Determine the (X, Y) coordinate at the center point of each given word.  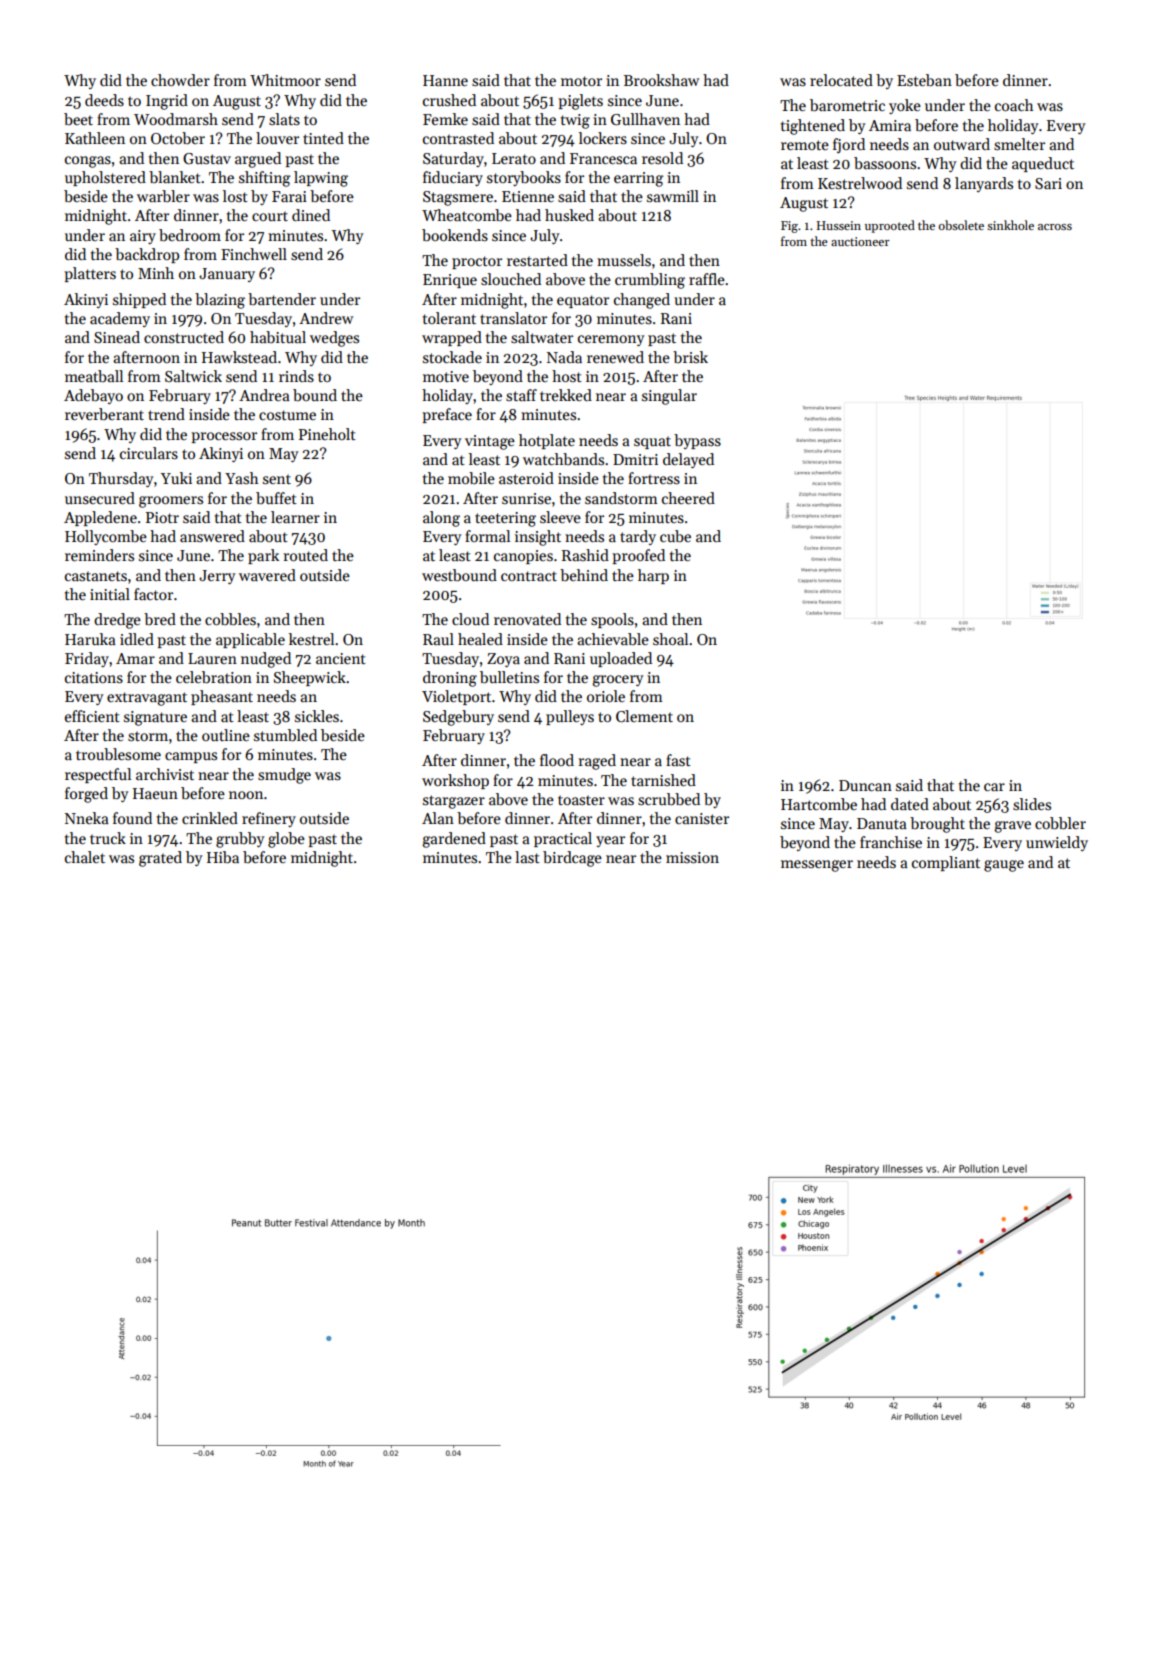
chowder (180, 80)
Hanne (445, 80)
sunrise (526, 498)
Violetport (456, 697)
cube (675, 536)
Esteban (924, 80)
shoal (670, 639)
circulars (149, 453)
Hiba (223, 857)
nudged (266, 660)
